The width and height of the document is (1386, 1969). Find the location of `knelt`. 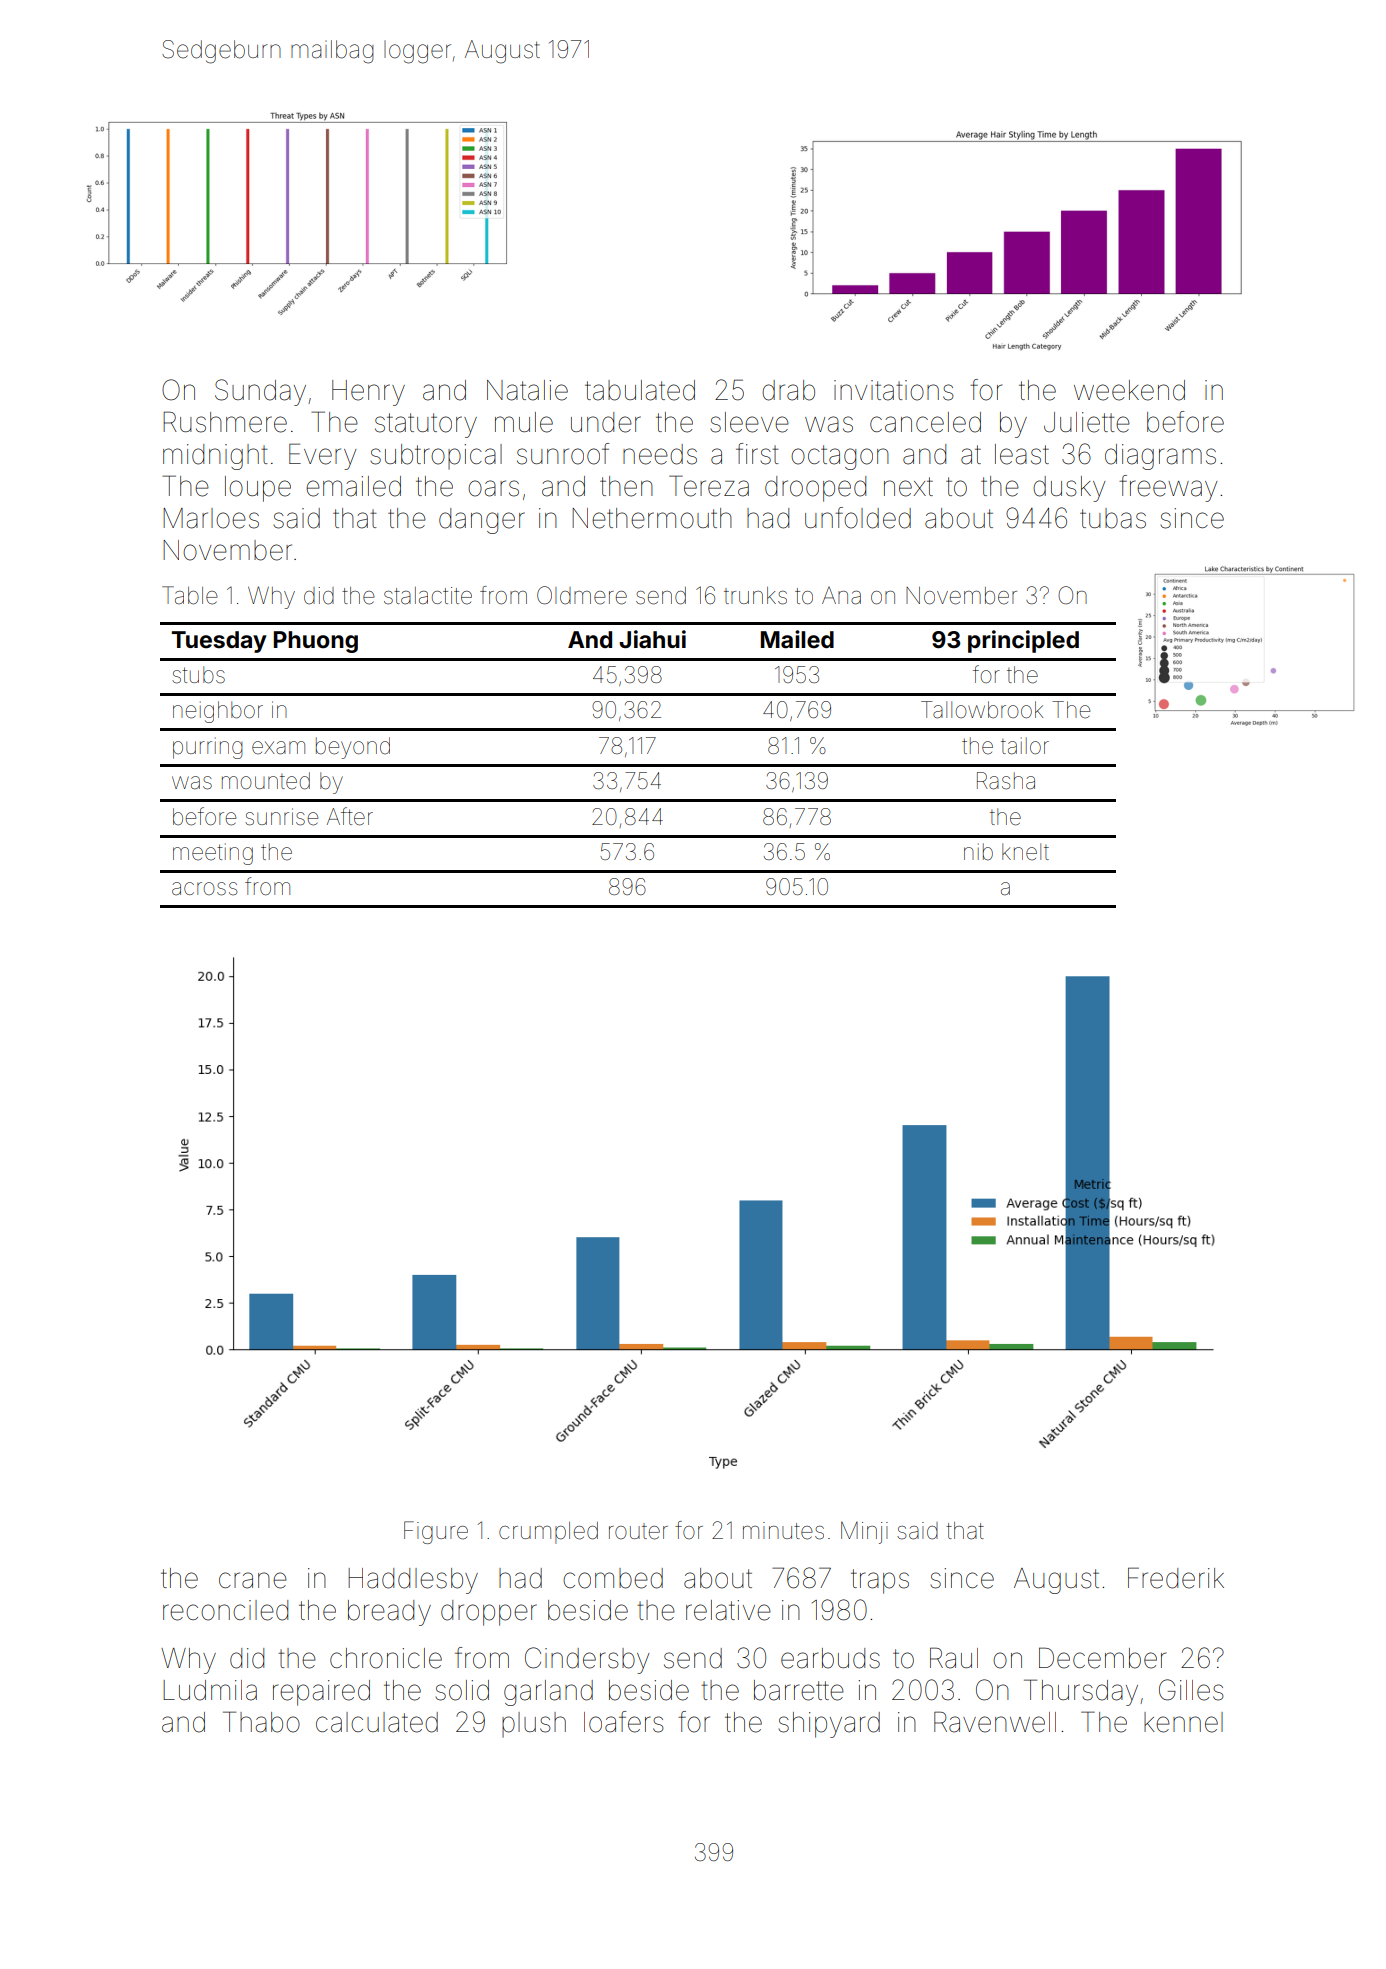

knelt is located at coordinates (1025, 852).
